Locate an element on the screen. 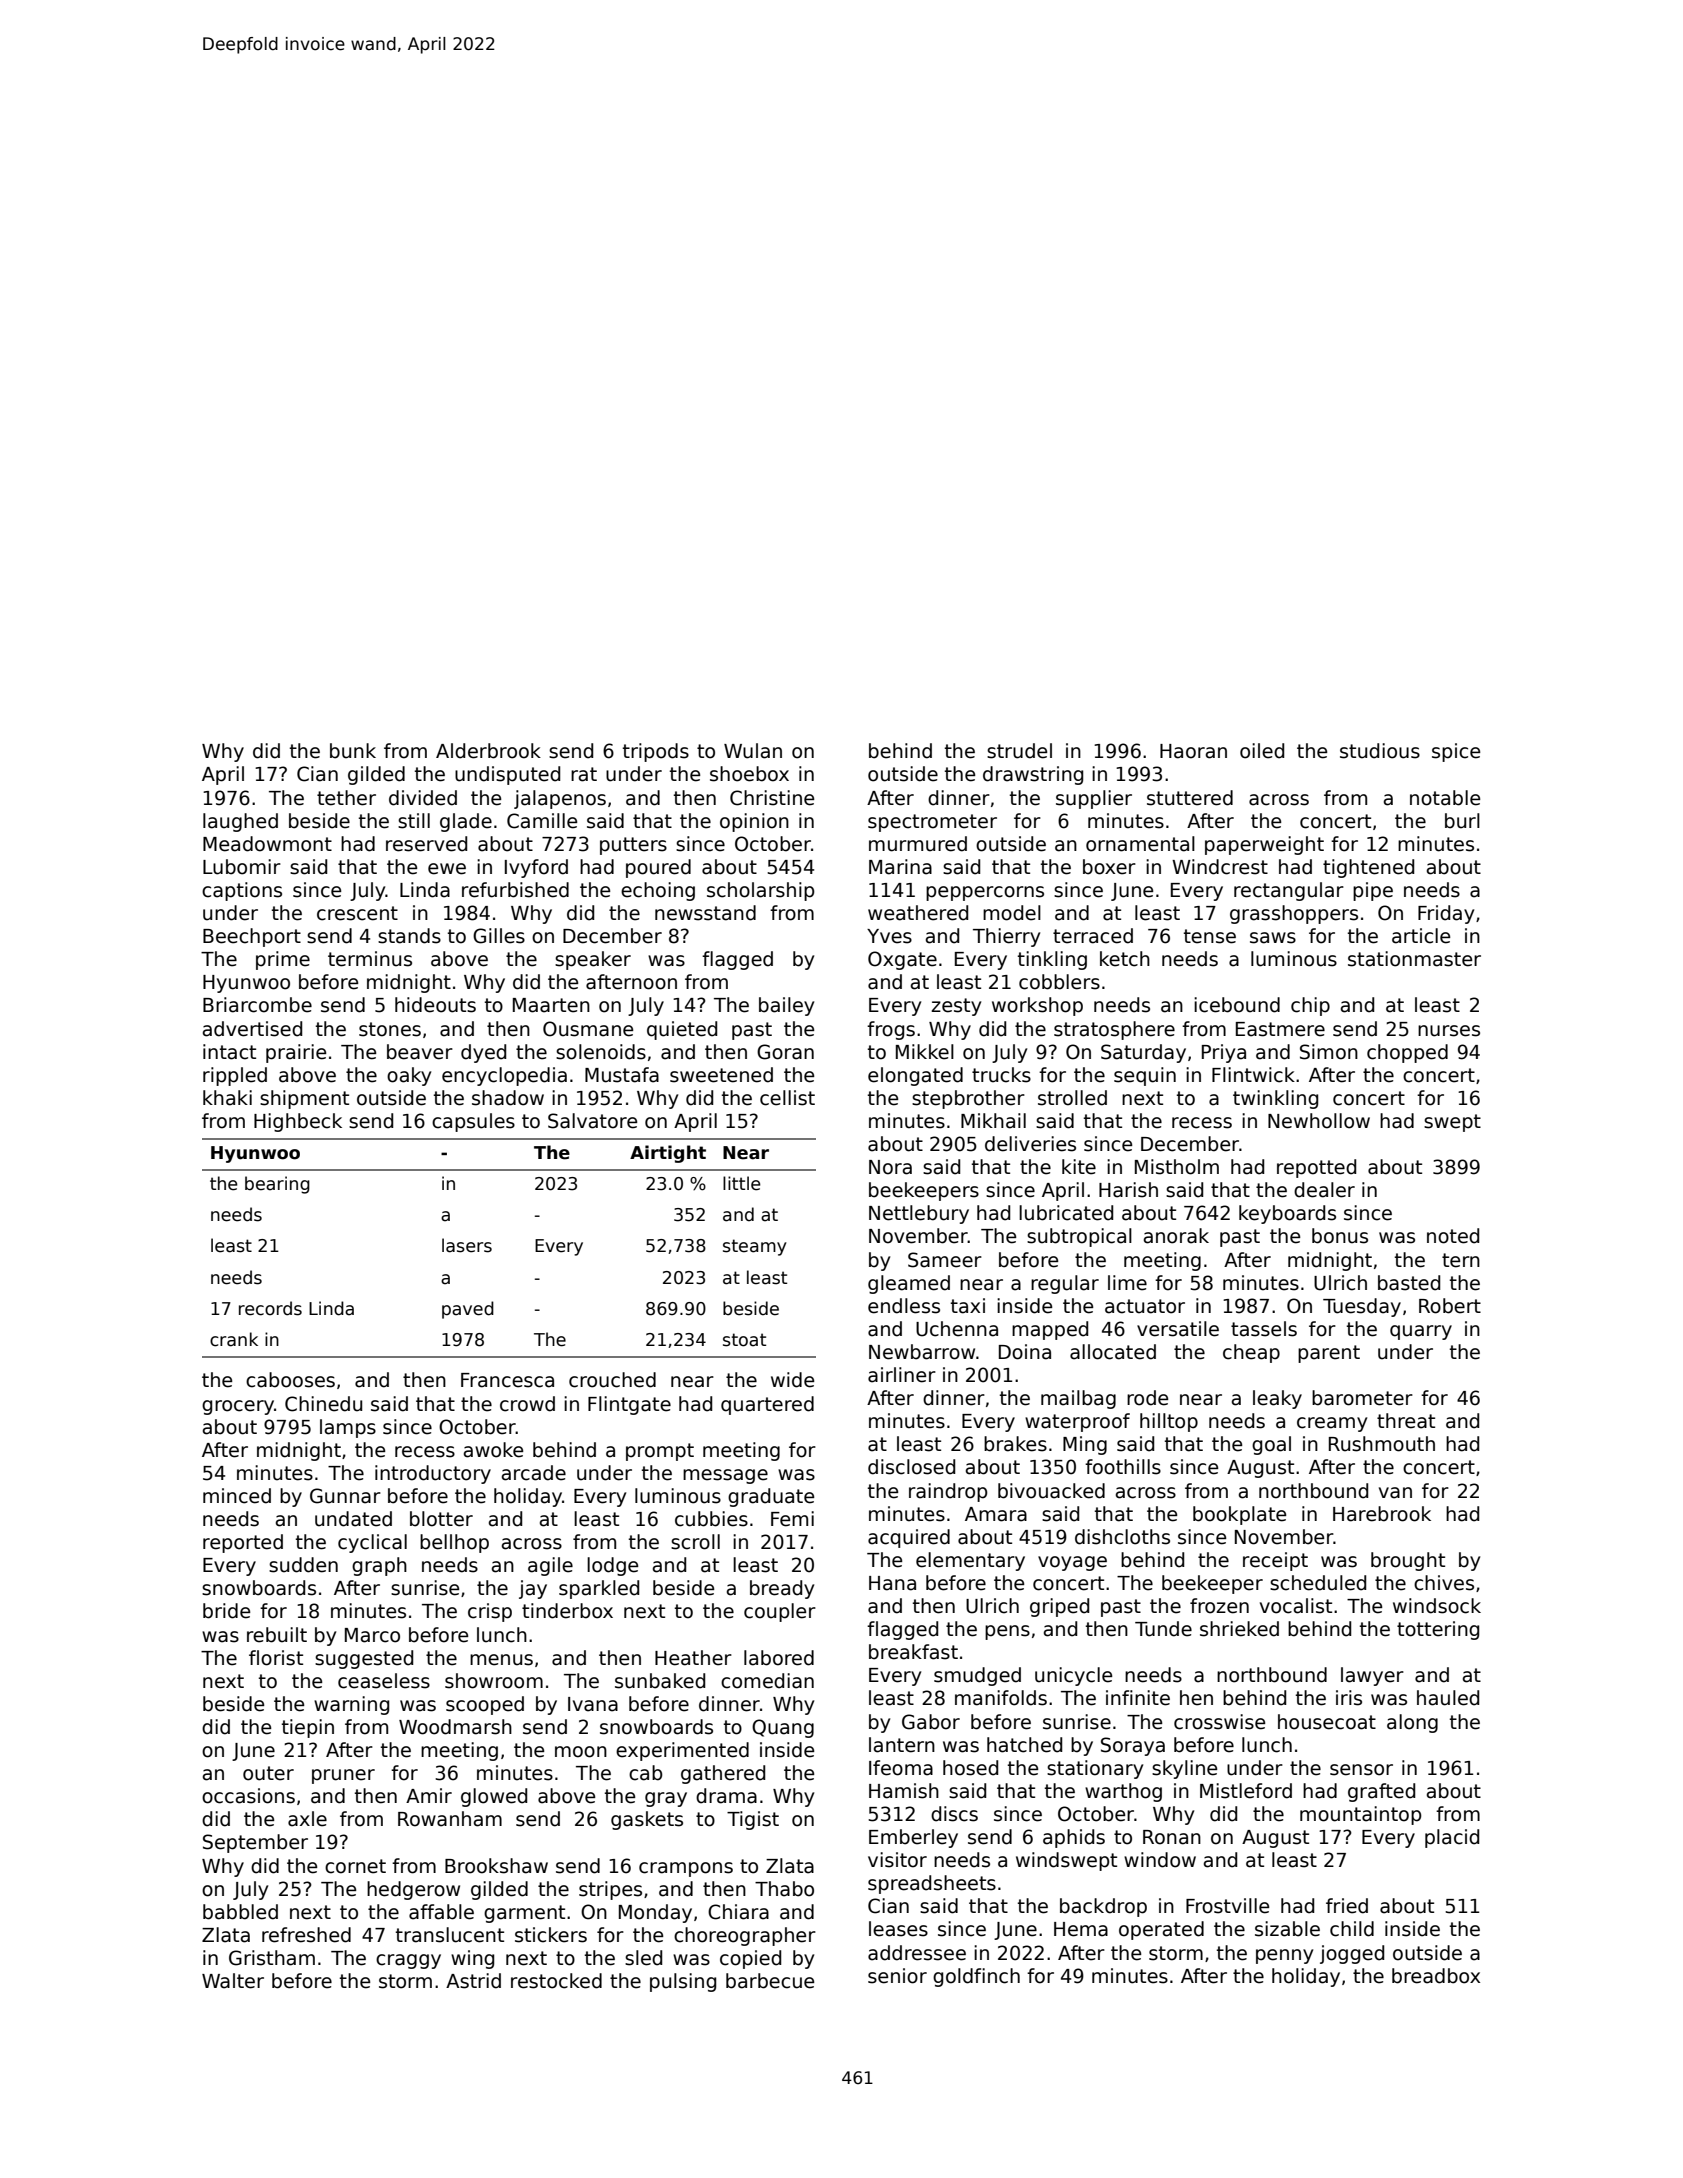 The width and height of the screenshot is (1683, 2178). paved is located at coordinates (468, 1310).
